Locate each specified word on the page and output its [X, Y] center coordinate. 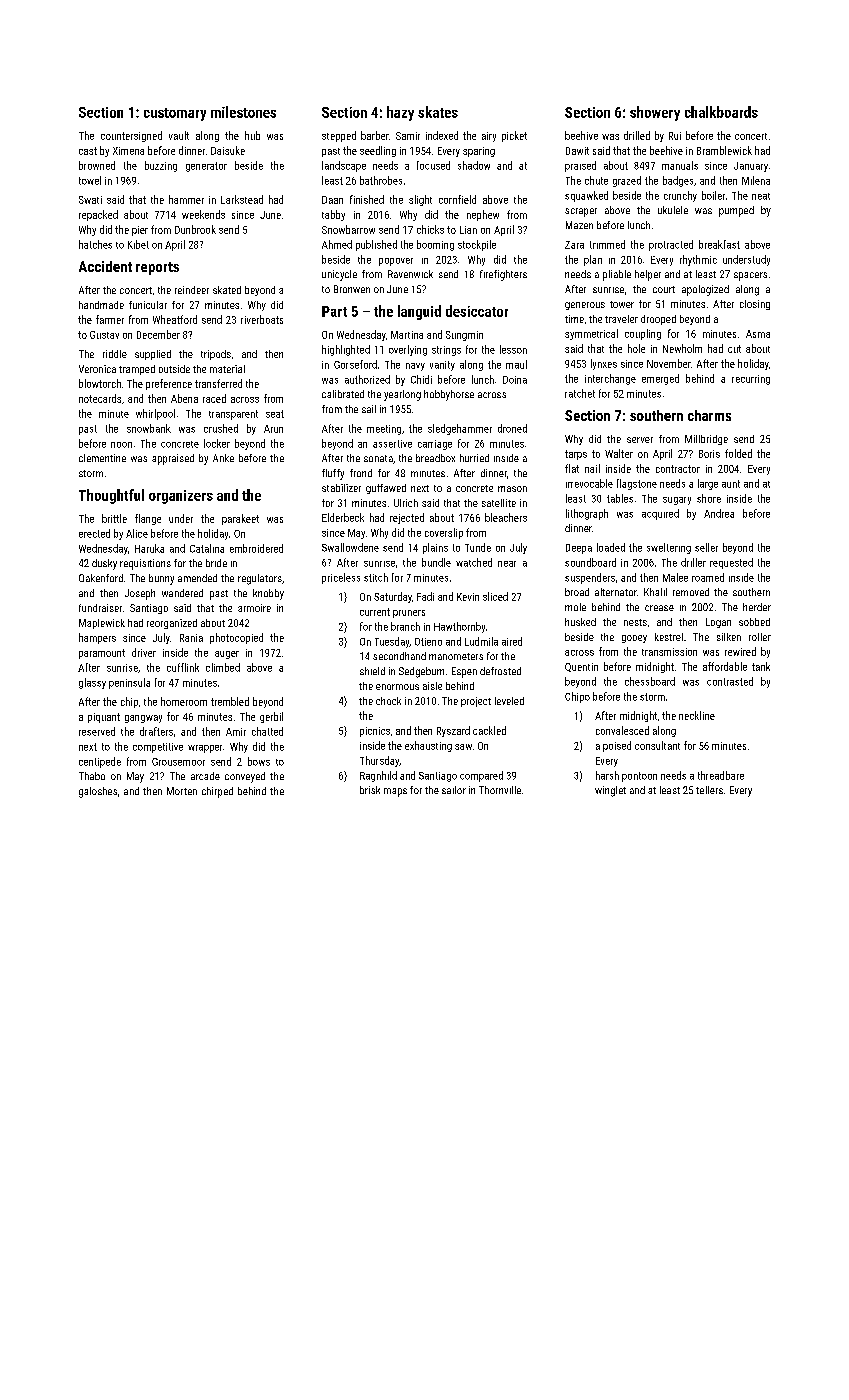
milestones [243, 112]
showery [655, 113]
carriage [435, 445]
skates [438, 112]
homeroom [184, 701]
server [640, 440]
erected [94, 533]
